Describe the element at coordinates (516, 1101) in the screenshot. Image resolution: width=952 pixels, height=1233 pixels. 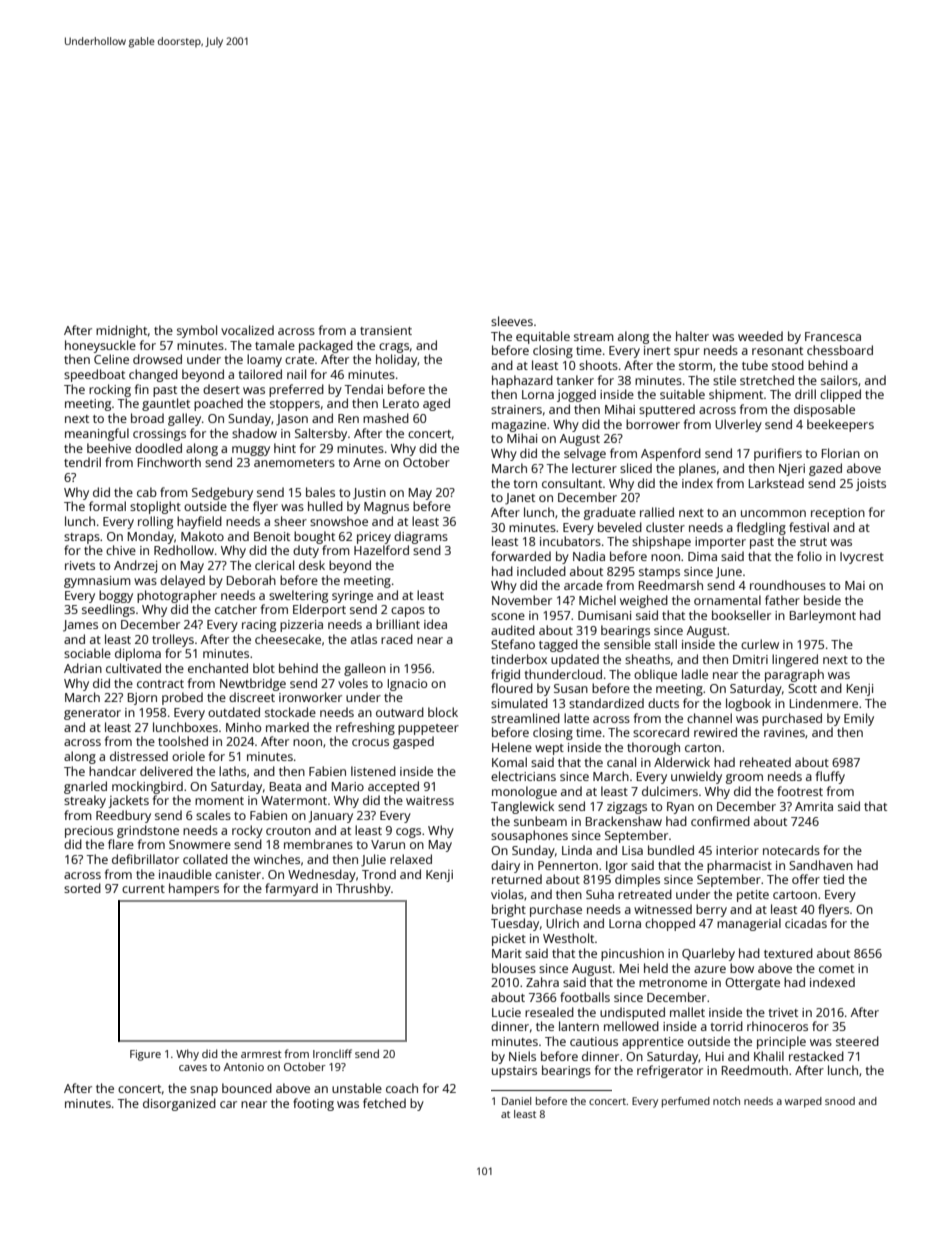
I see `Daniel` at that location.
